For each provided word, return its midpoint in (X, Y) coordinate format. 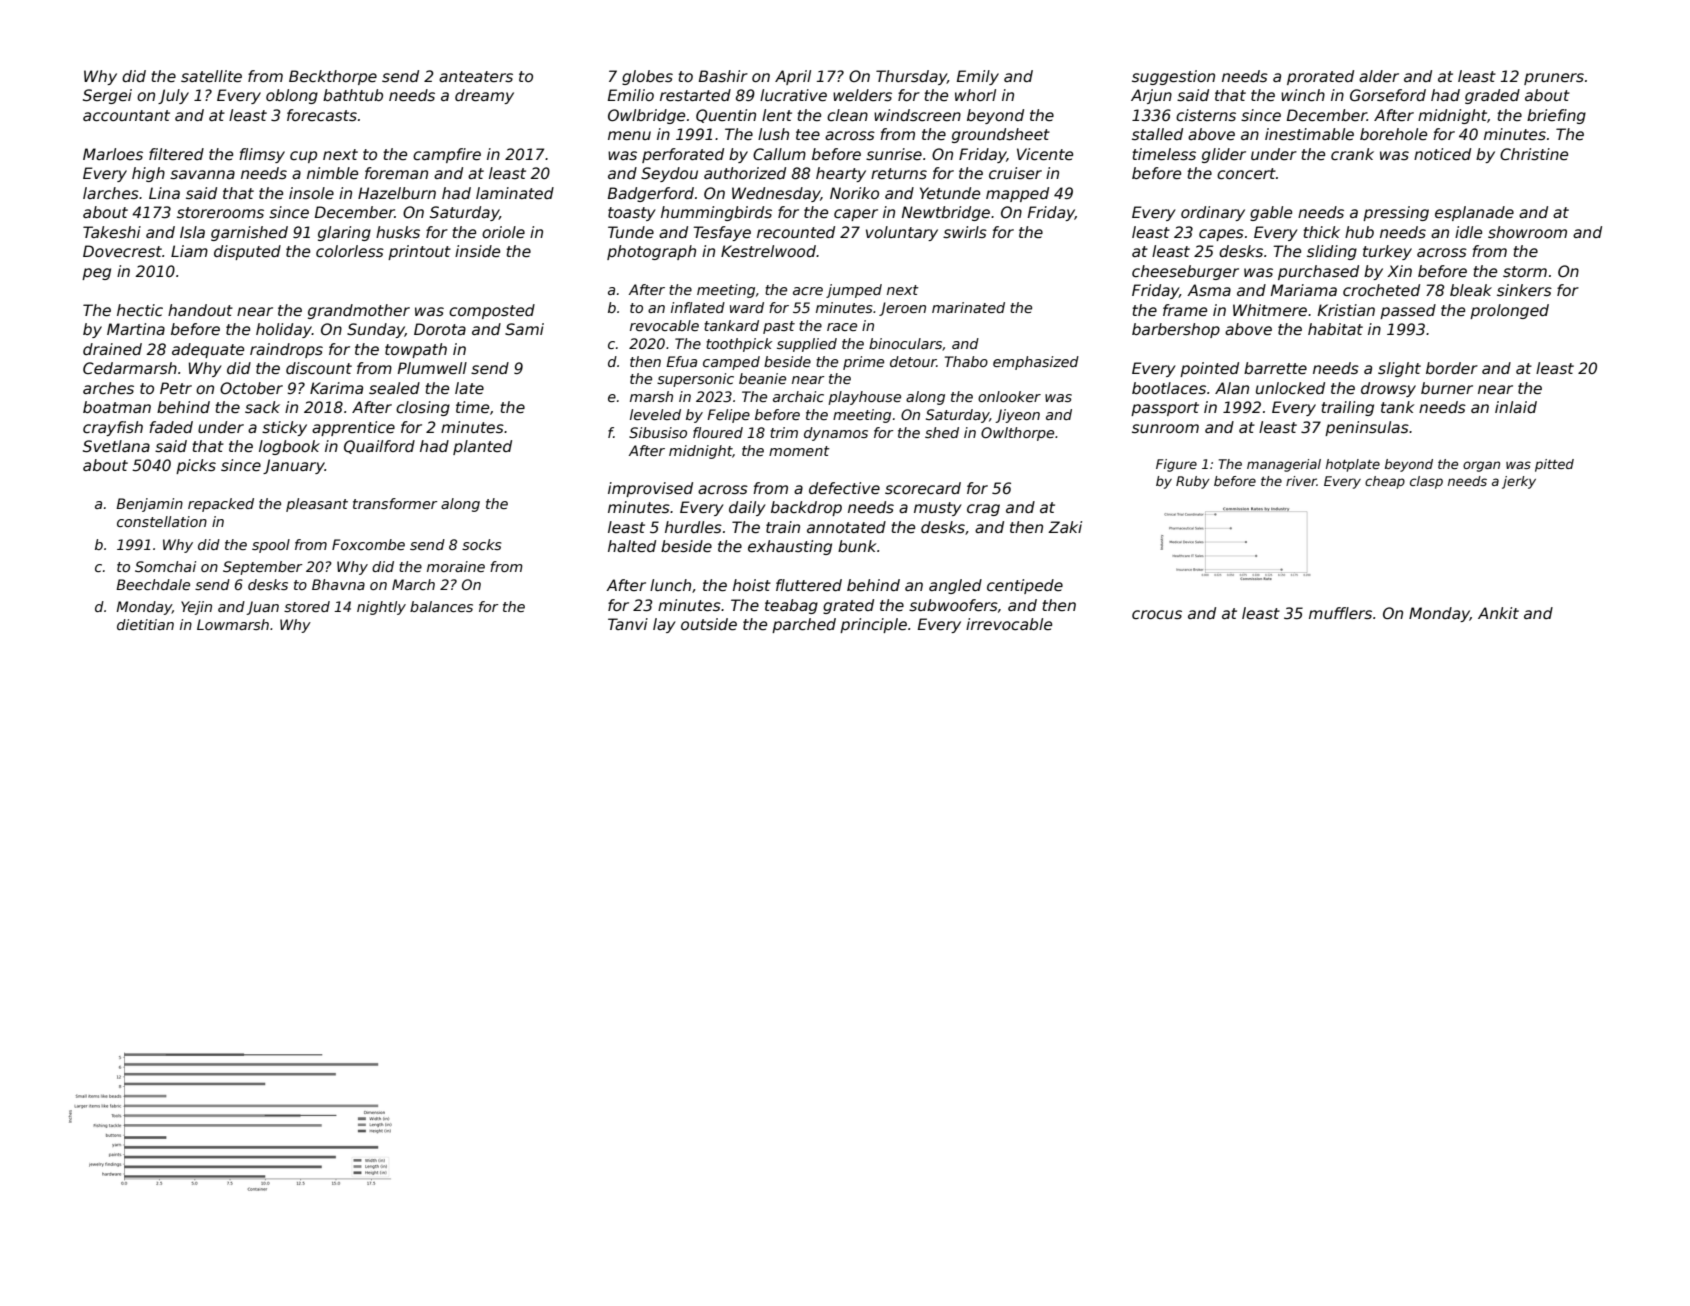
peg (96, 274)
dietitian (145, 624)
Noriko (854, 193)
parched (804, 625)
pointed (1209, 369)
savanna (202, 174)
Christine (1534, 154)
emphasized (1036, 363)
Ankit (1498, 613)
